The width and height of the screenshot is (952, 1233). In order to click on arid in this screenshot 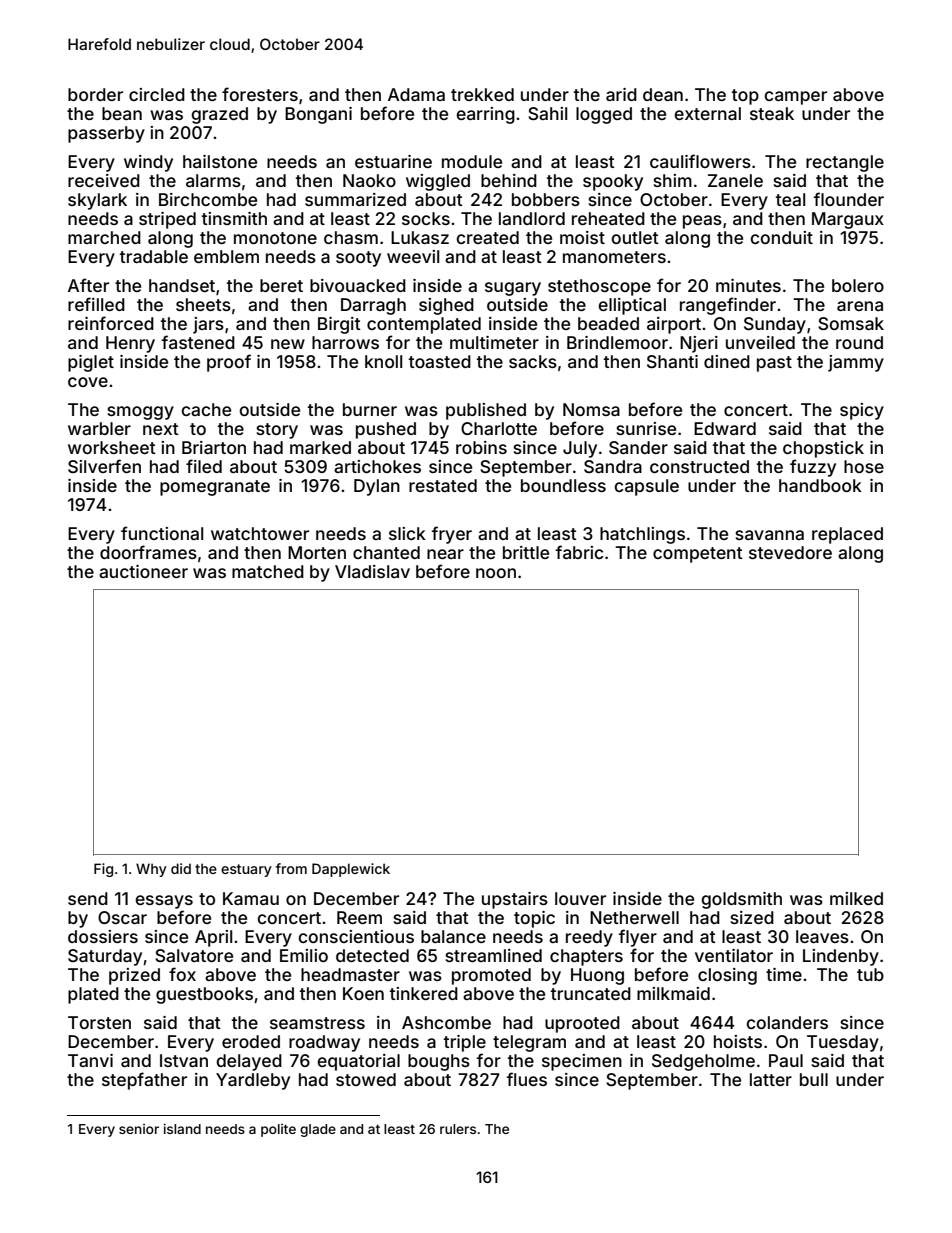, I will do `click(621, 94)`.
